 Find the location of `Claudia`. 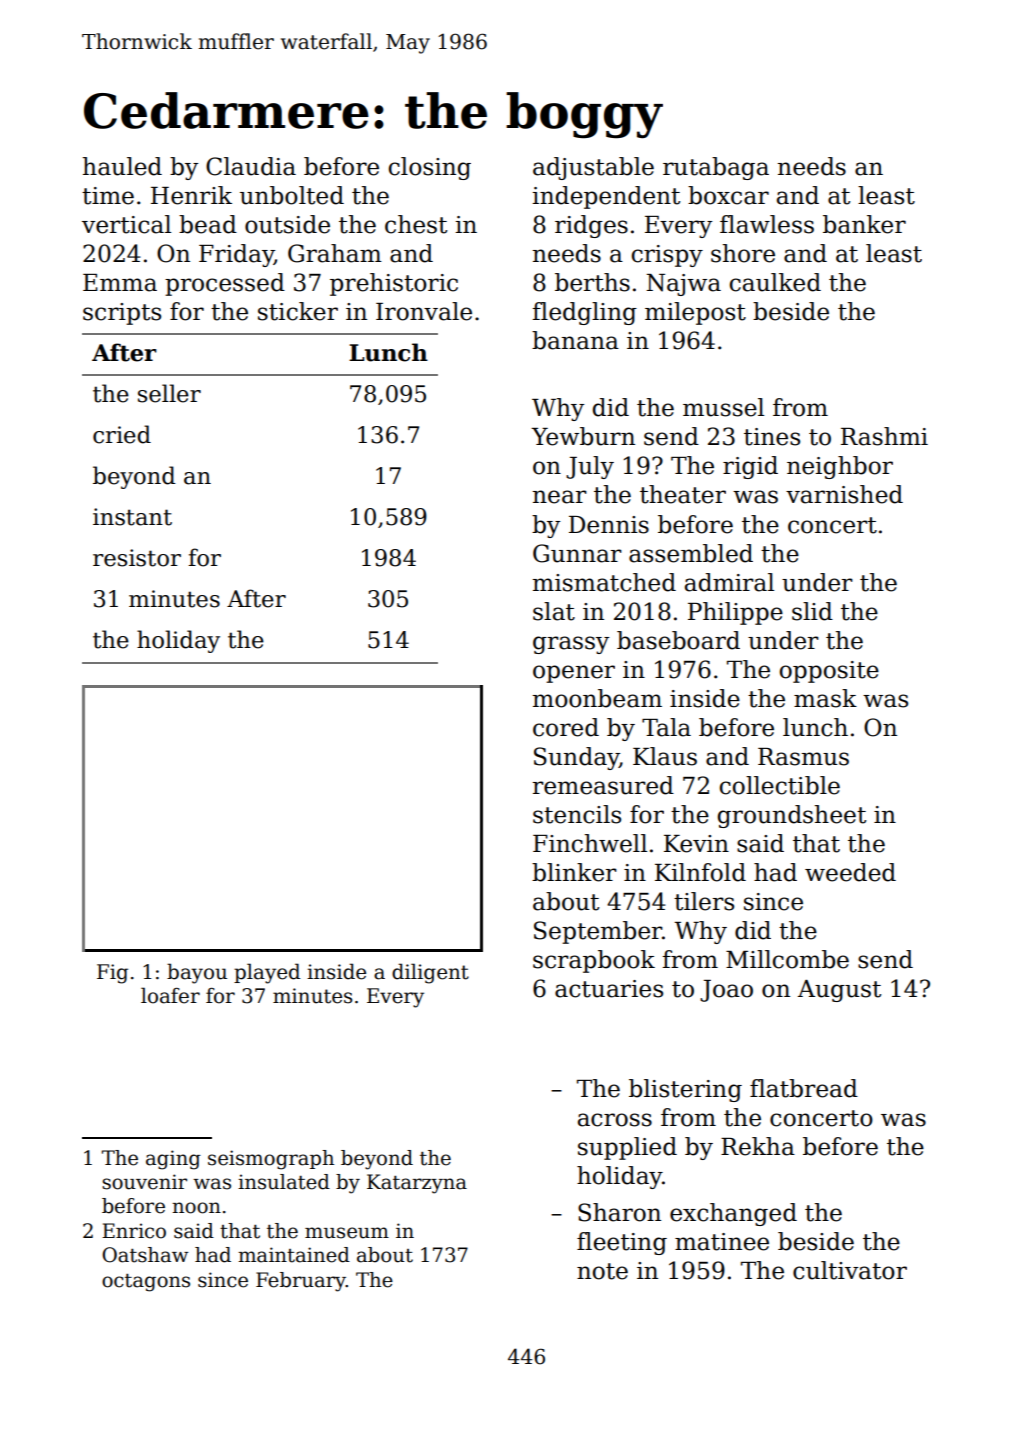

Claudia is located at coordinates (251, 166).
